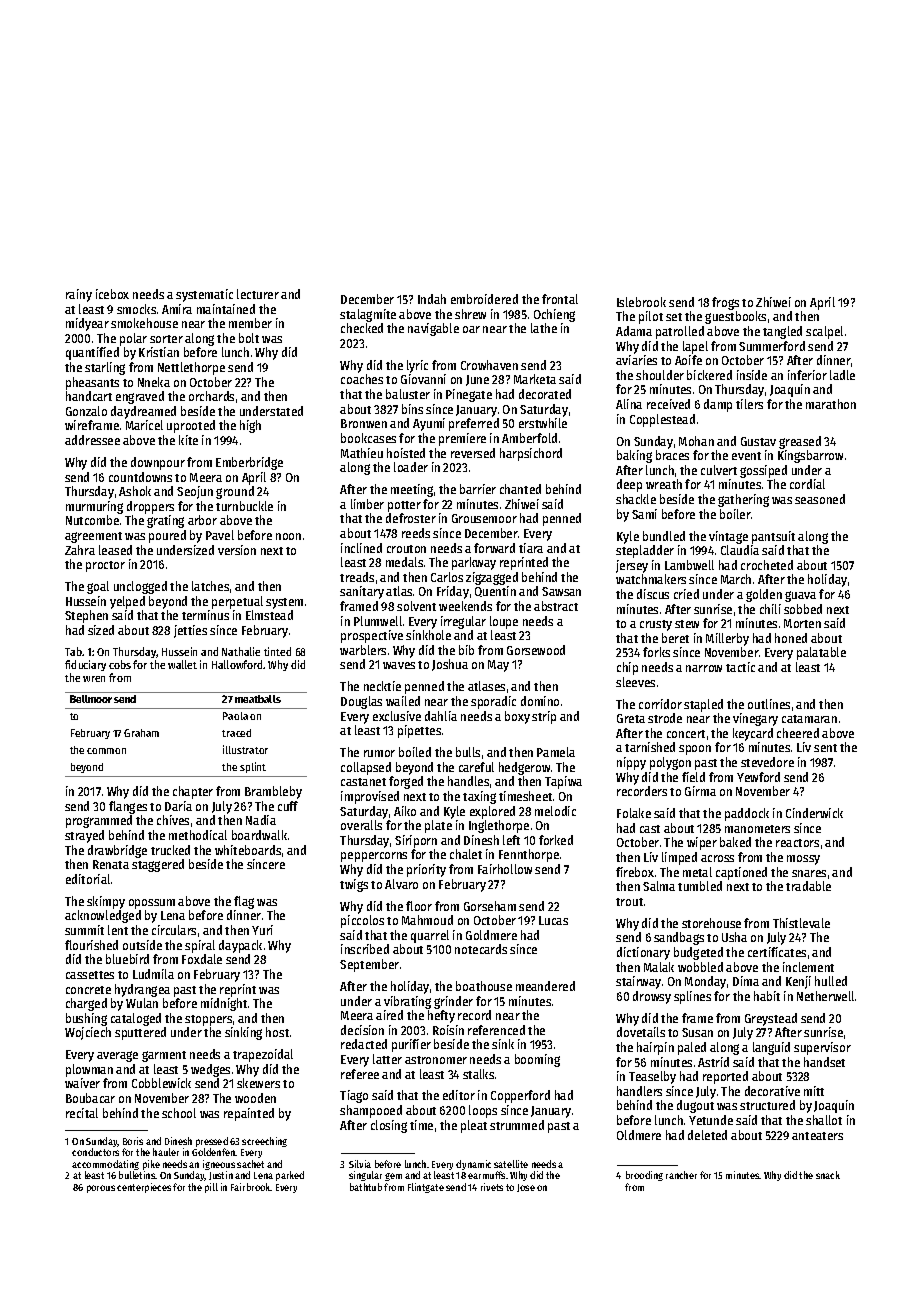 This page has height=1308, width=924. I want to click on high, so click(250, 426).
